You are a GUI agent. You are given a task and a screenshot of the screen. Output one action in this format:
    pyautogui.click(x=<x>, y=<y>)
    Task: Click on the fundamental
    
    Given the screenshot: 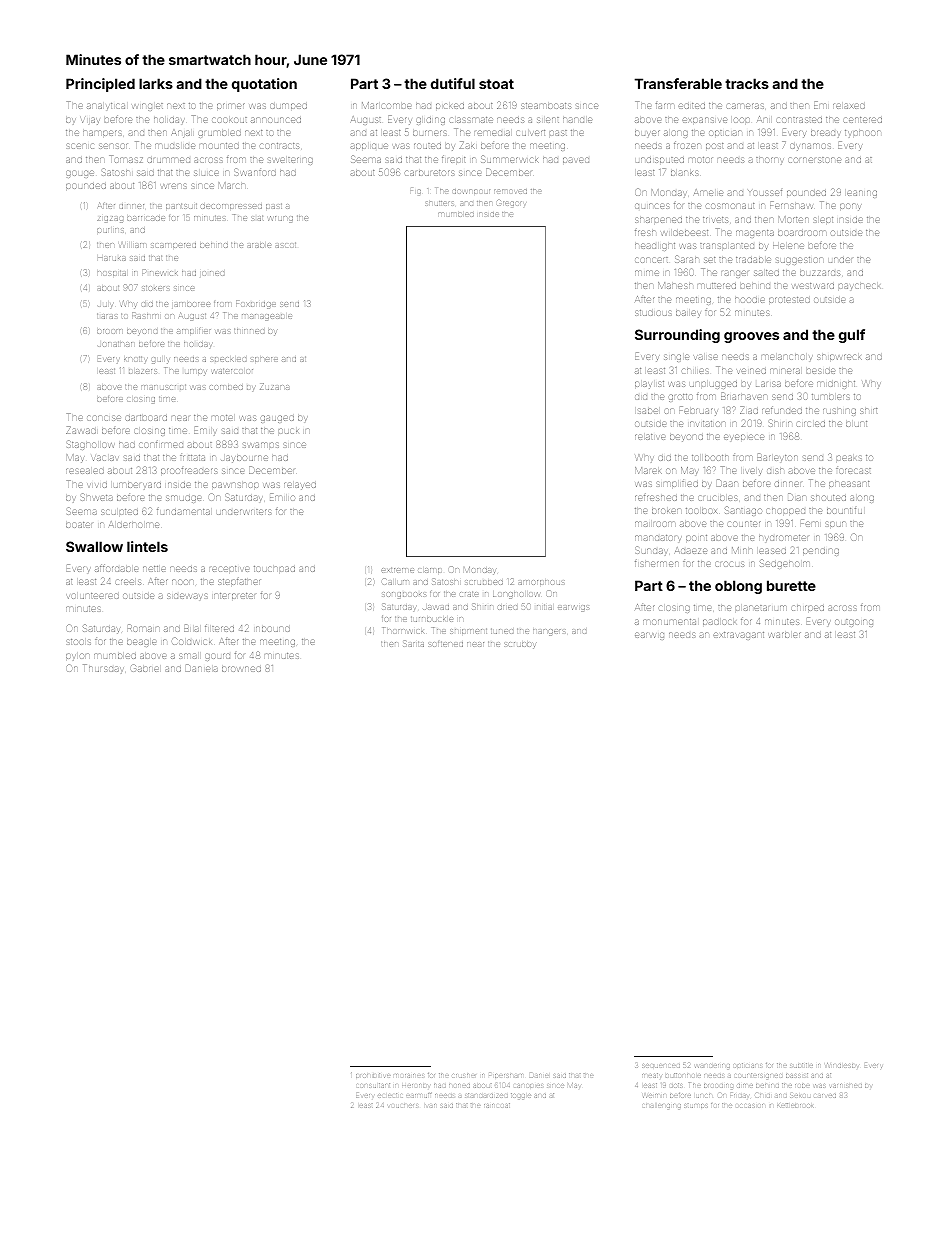 What is the action you would take?
    pyautogui.click(x=183, y=512)
